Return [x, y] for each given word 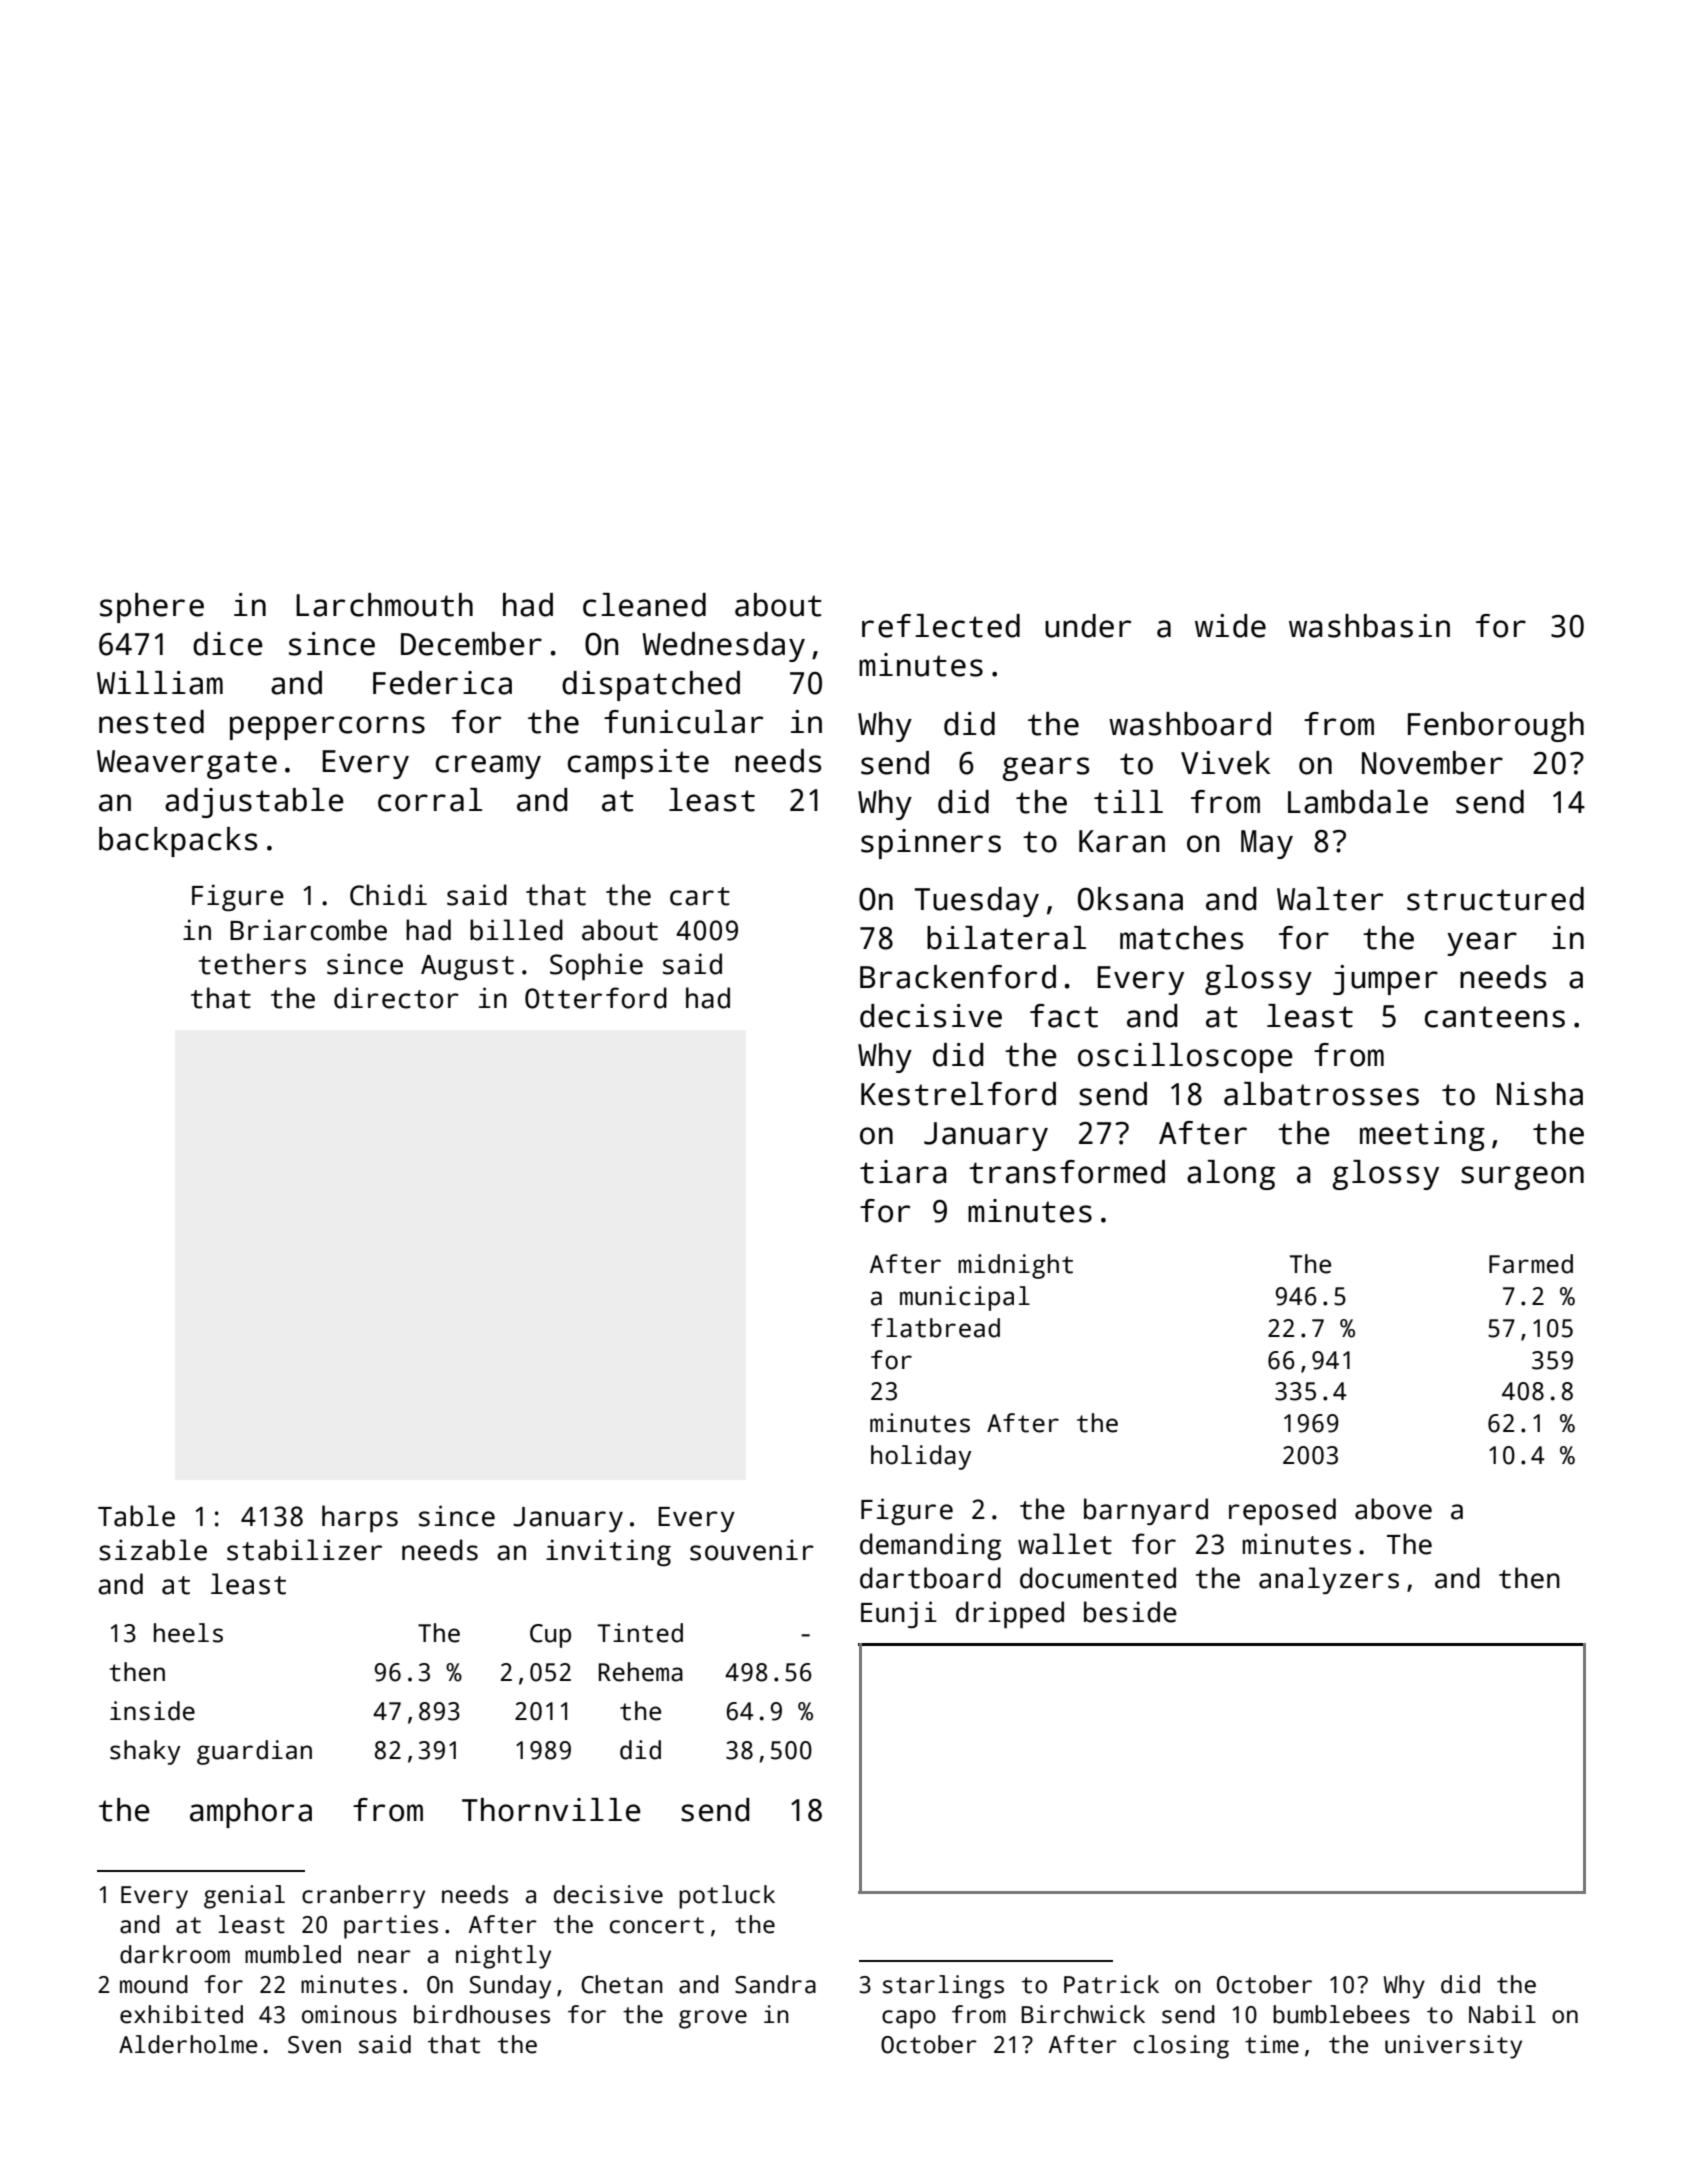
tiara [903, 1172]
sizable [153, 1550]
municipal [965, 1298]
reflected [941, 626]
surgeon [1522, 1178]
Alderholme [188, 2044]
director [396, 998]
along [1231, 1175]
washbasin [1369, 626]
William [160, 683]
